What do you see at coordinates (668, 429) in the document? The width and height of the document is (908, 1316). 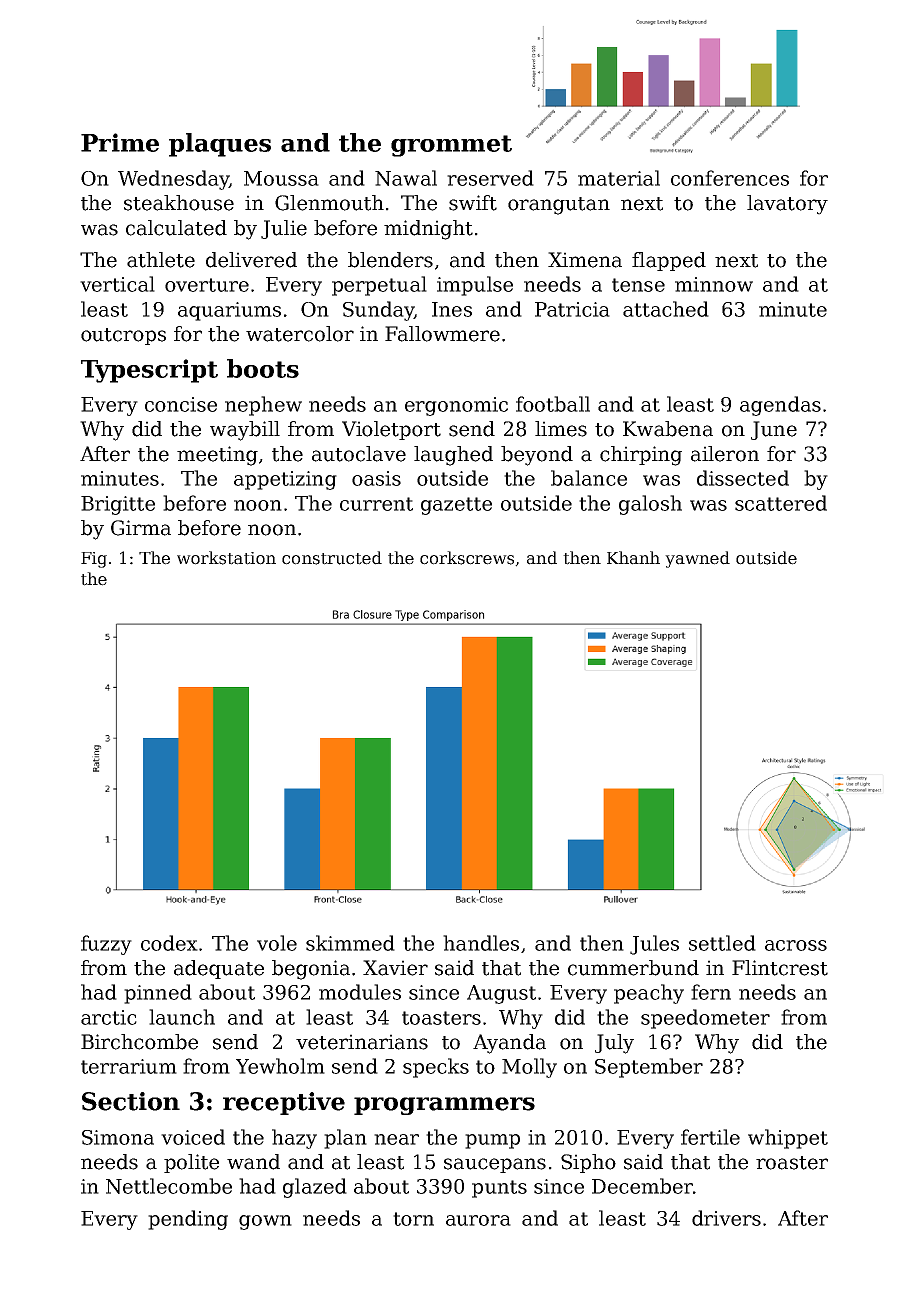 I see `Kwabena` at bounding box center [668, 429].
